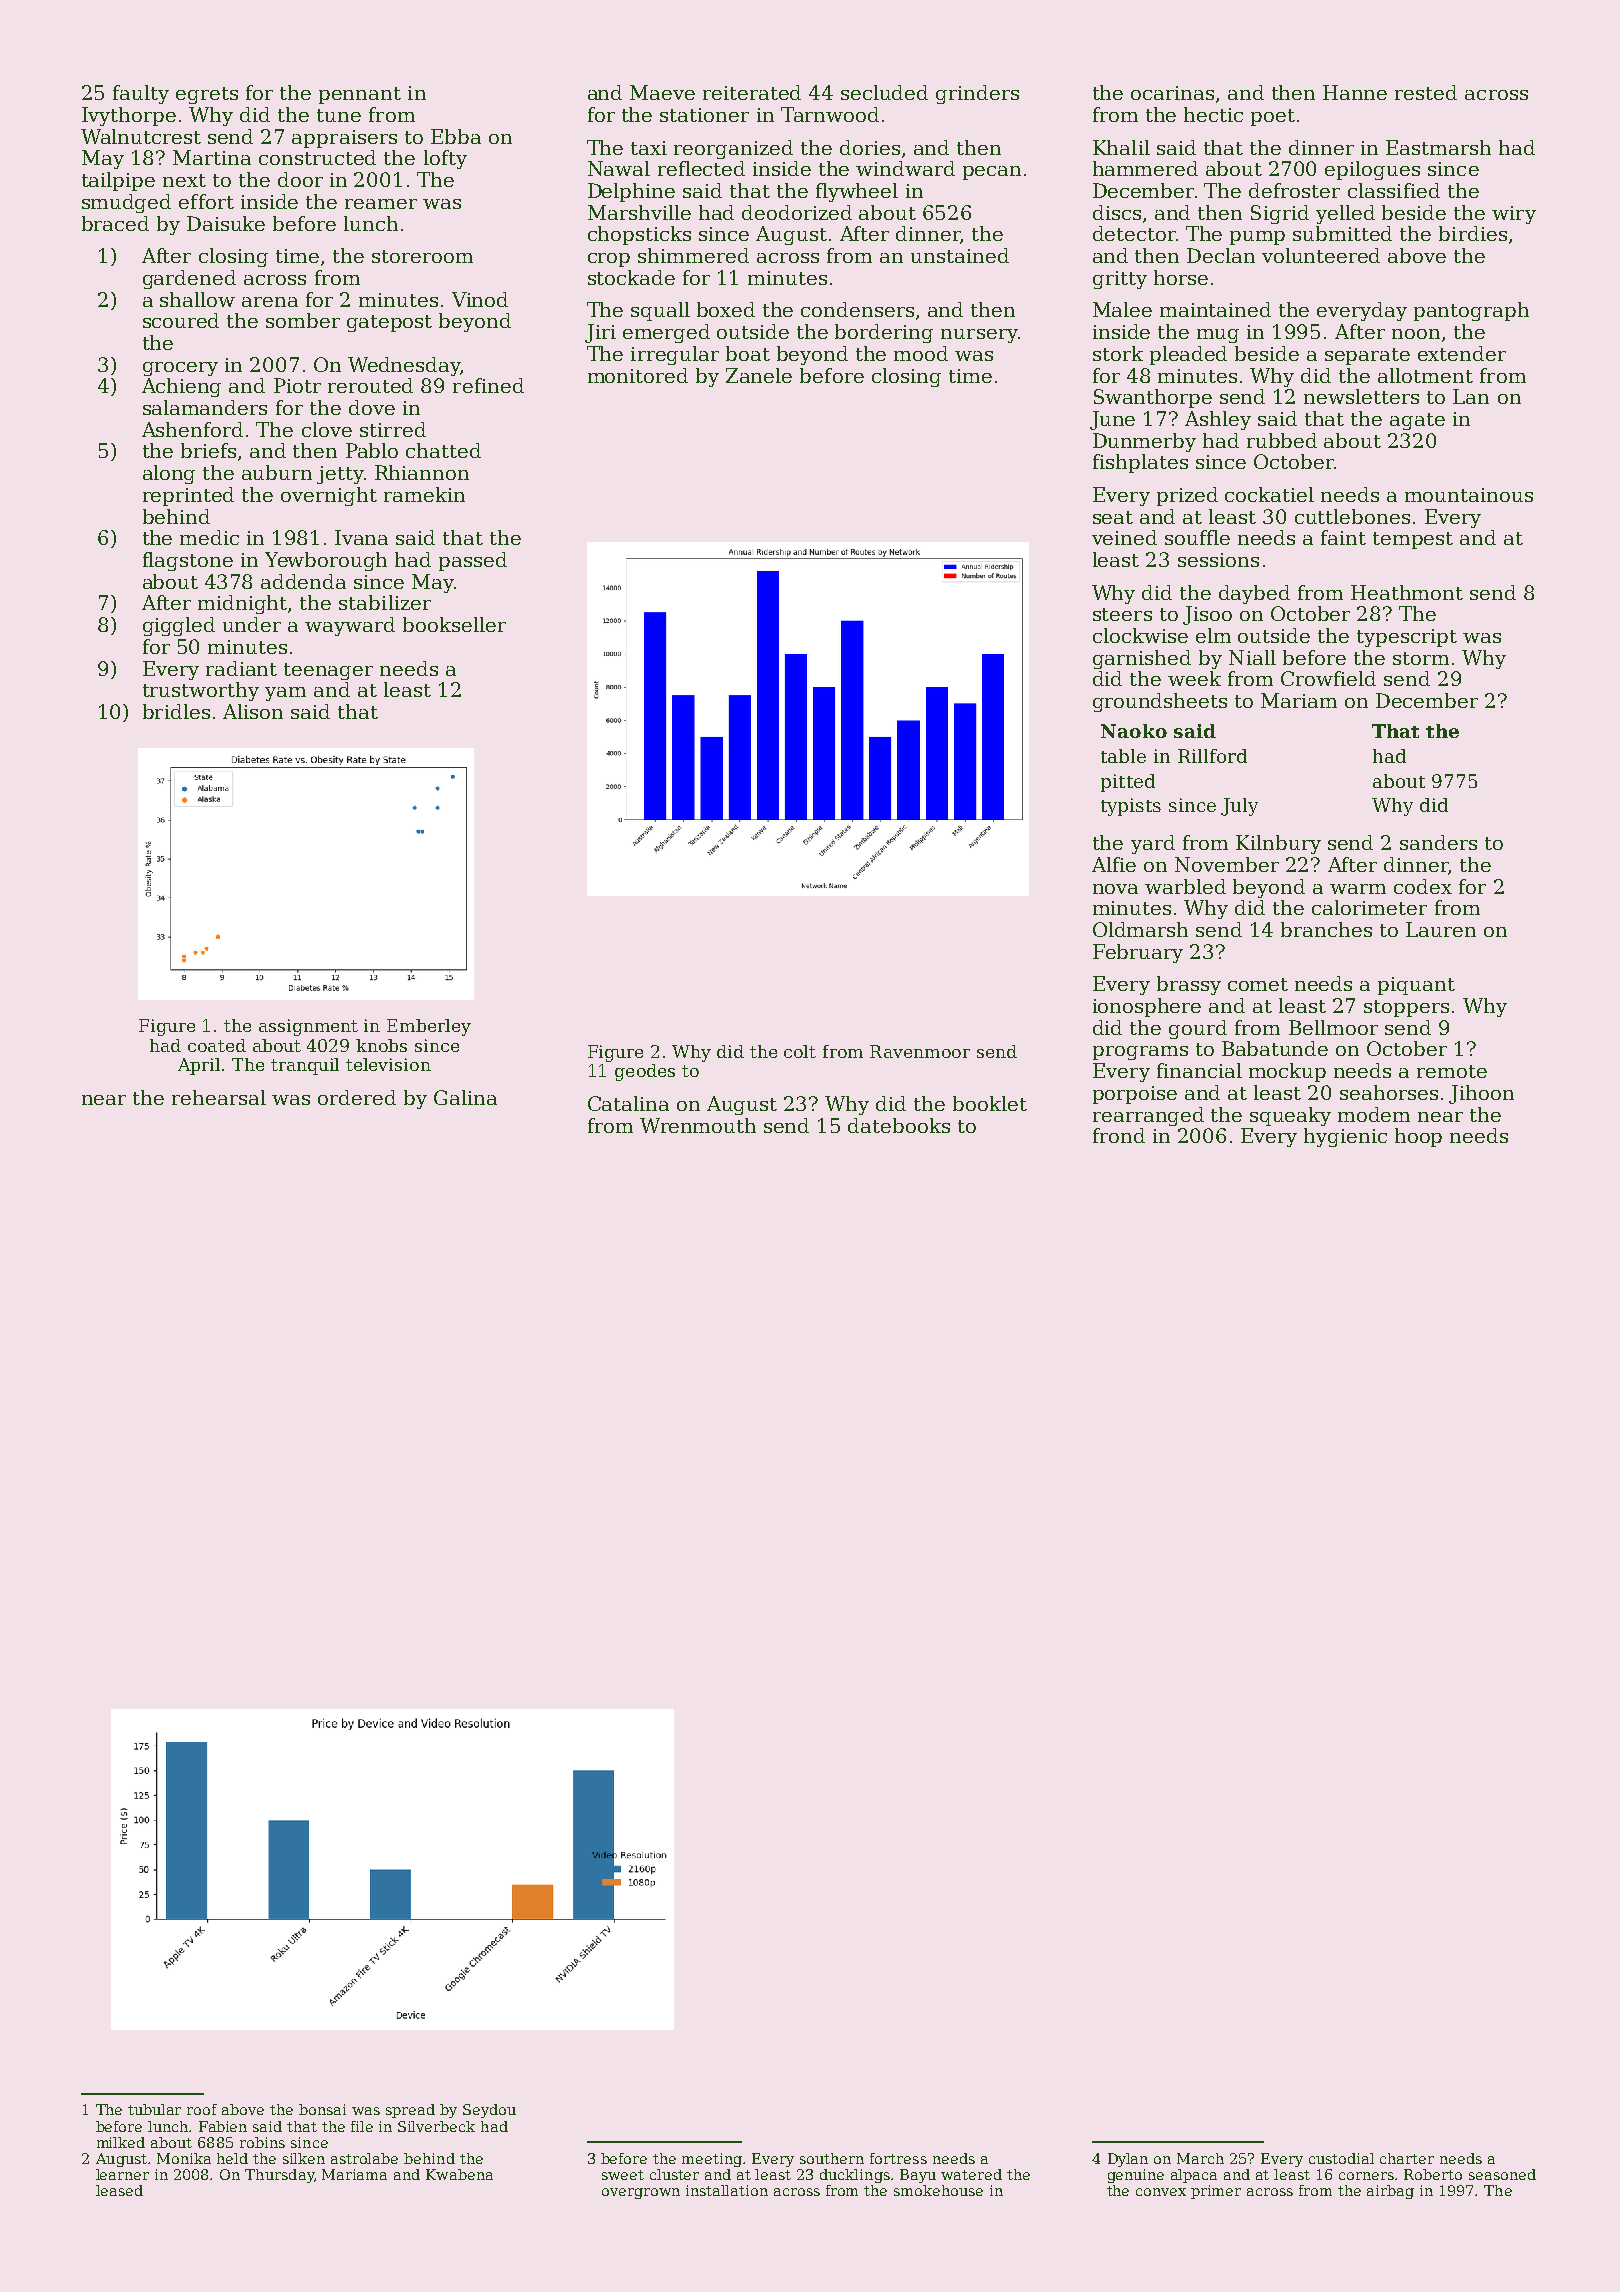  I want to click on egrets, so click(207, 95).
